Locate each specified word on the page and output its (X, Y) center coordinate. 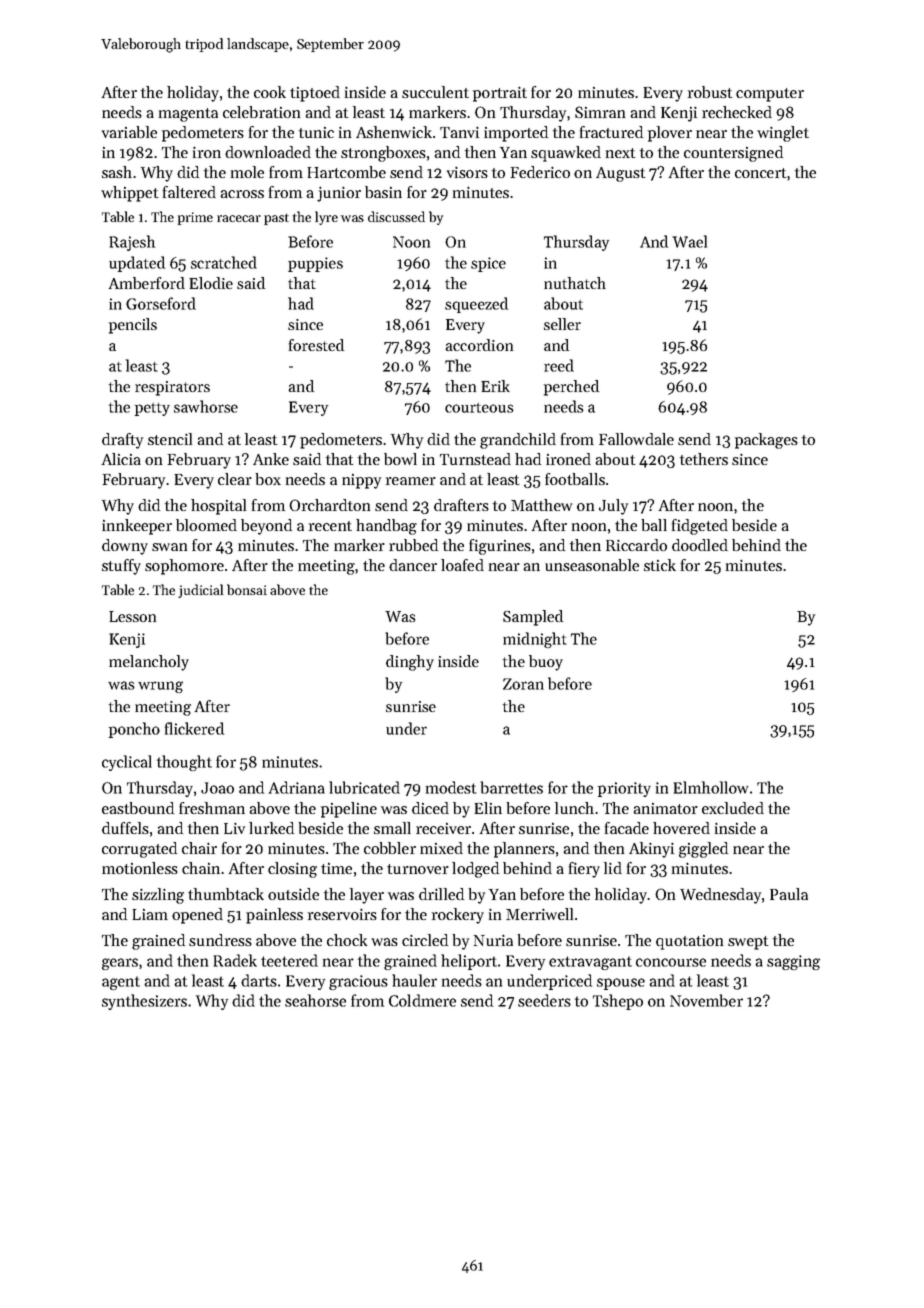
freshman (212, 808)
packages (766, 441)
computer (770, 95)
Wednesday (720, 896)
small (392, 828)
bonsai (247, 589)
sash (117, 172)
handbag (386, 527)
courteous (479, 408)
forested (316, 345)
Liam (150, 914)
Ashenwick (394, 132)
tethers (704, 459)
